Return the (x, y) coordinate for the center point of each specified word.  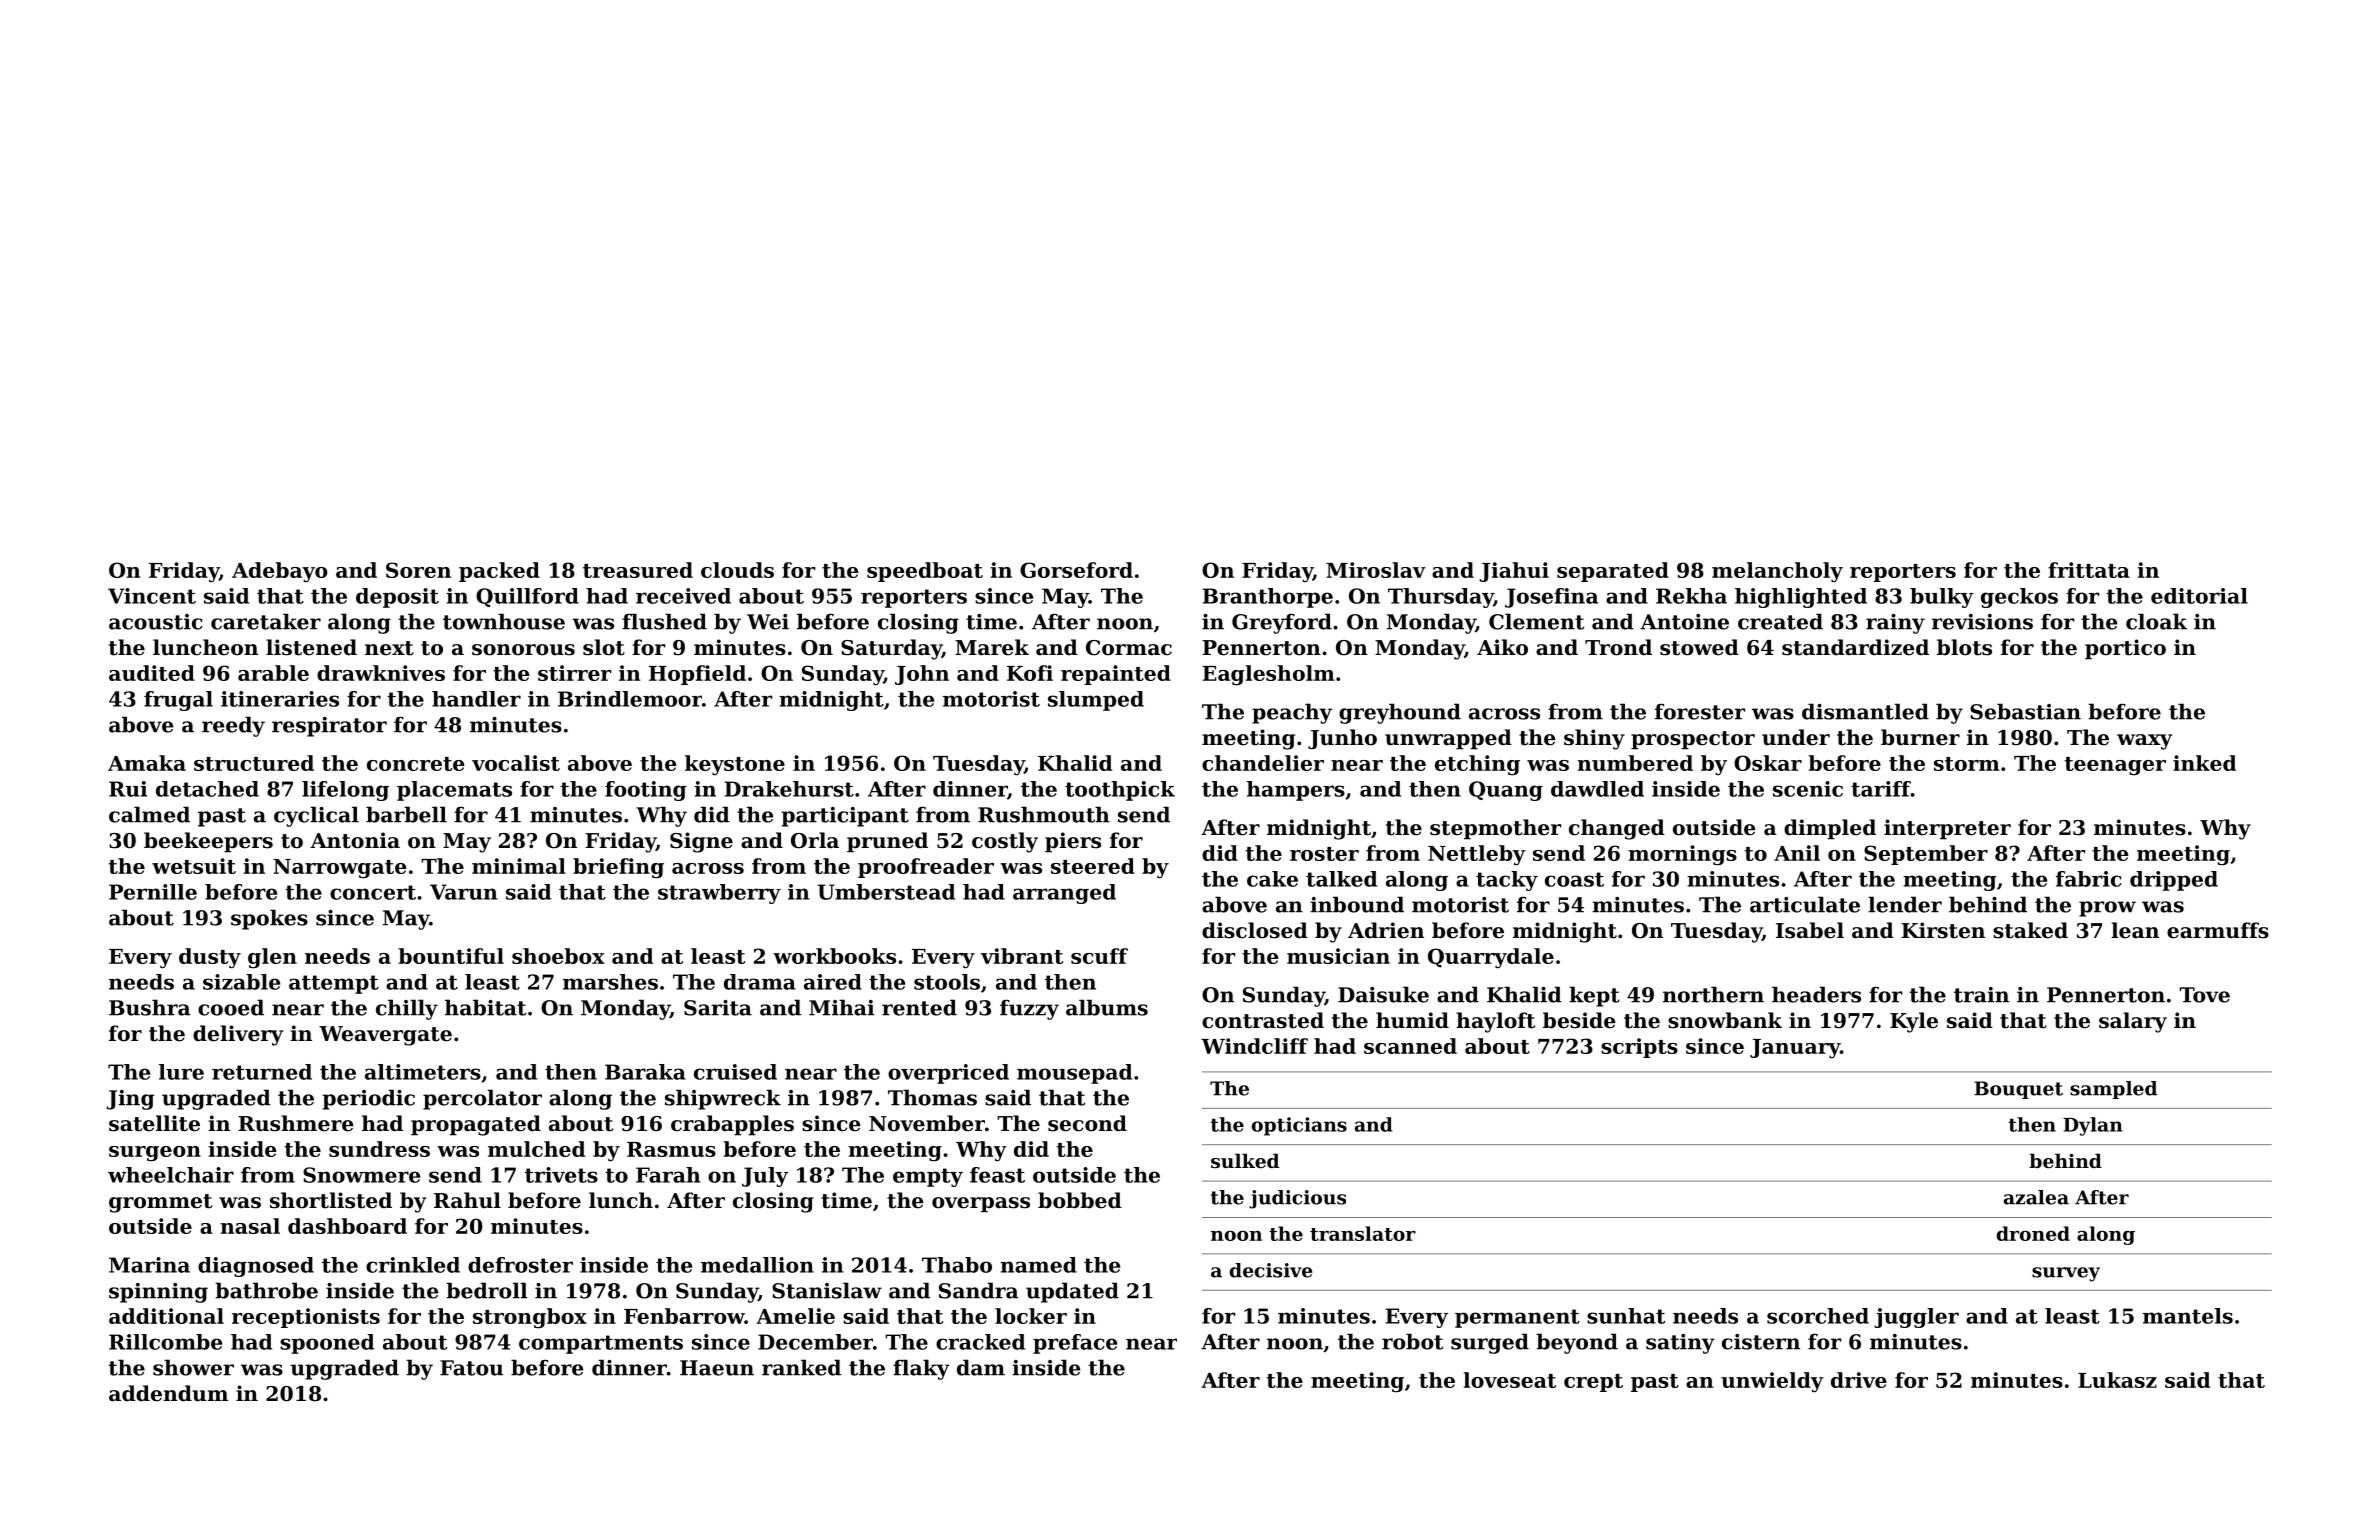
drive (1859, 1380)
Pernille (153, 892)
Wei (768, 622)
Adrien (1386, 930)
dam (981, 1367)
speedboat (925, 572)
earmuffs (2218, 930)
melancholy (1777, 572)
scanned (1410, 1046)
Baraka (645, 1072)
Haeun (717, 1368)
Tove (2204, 995)
